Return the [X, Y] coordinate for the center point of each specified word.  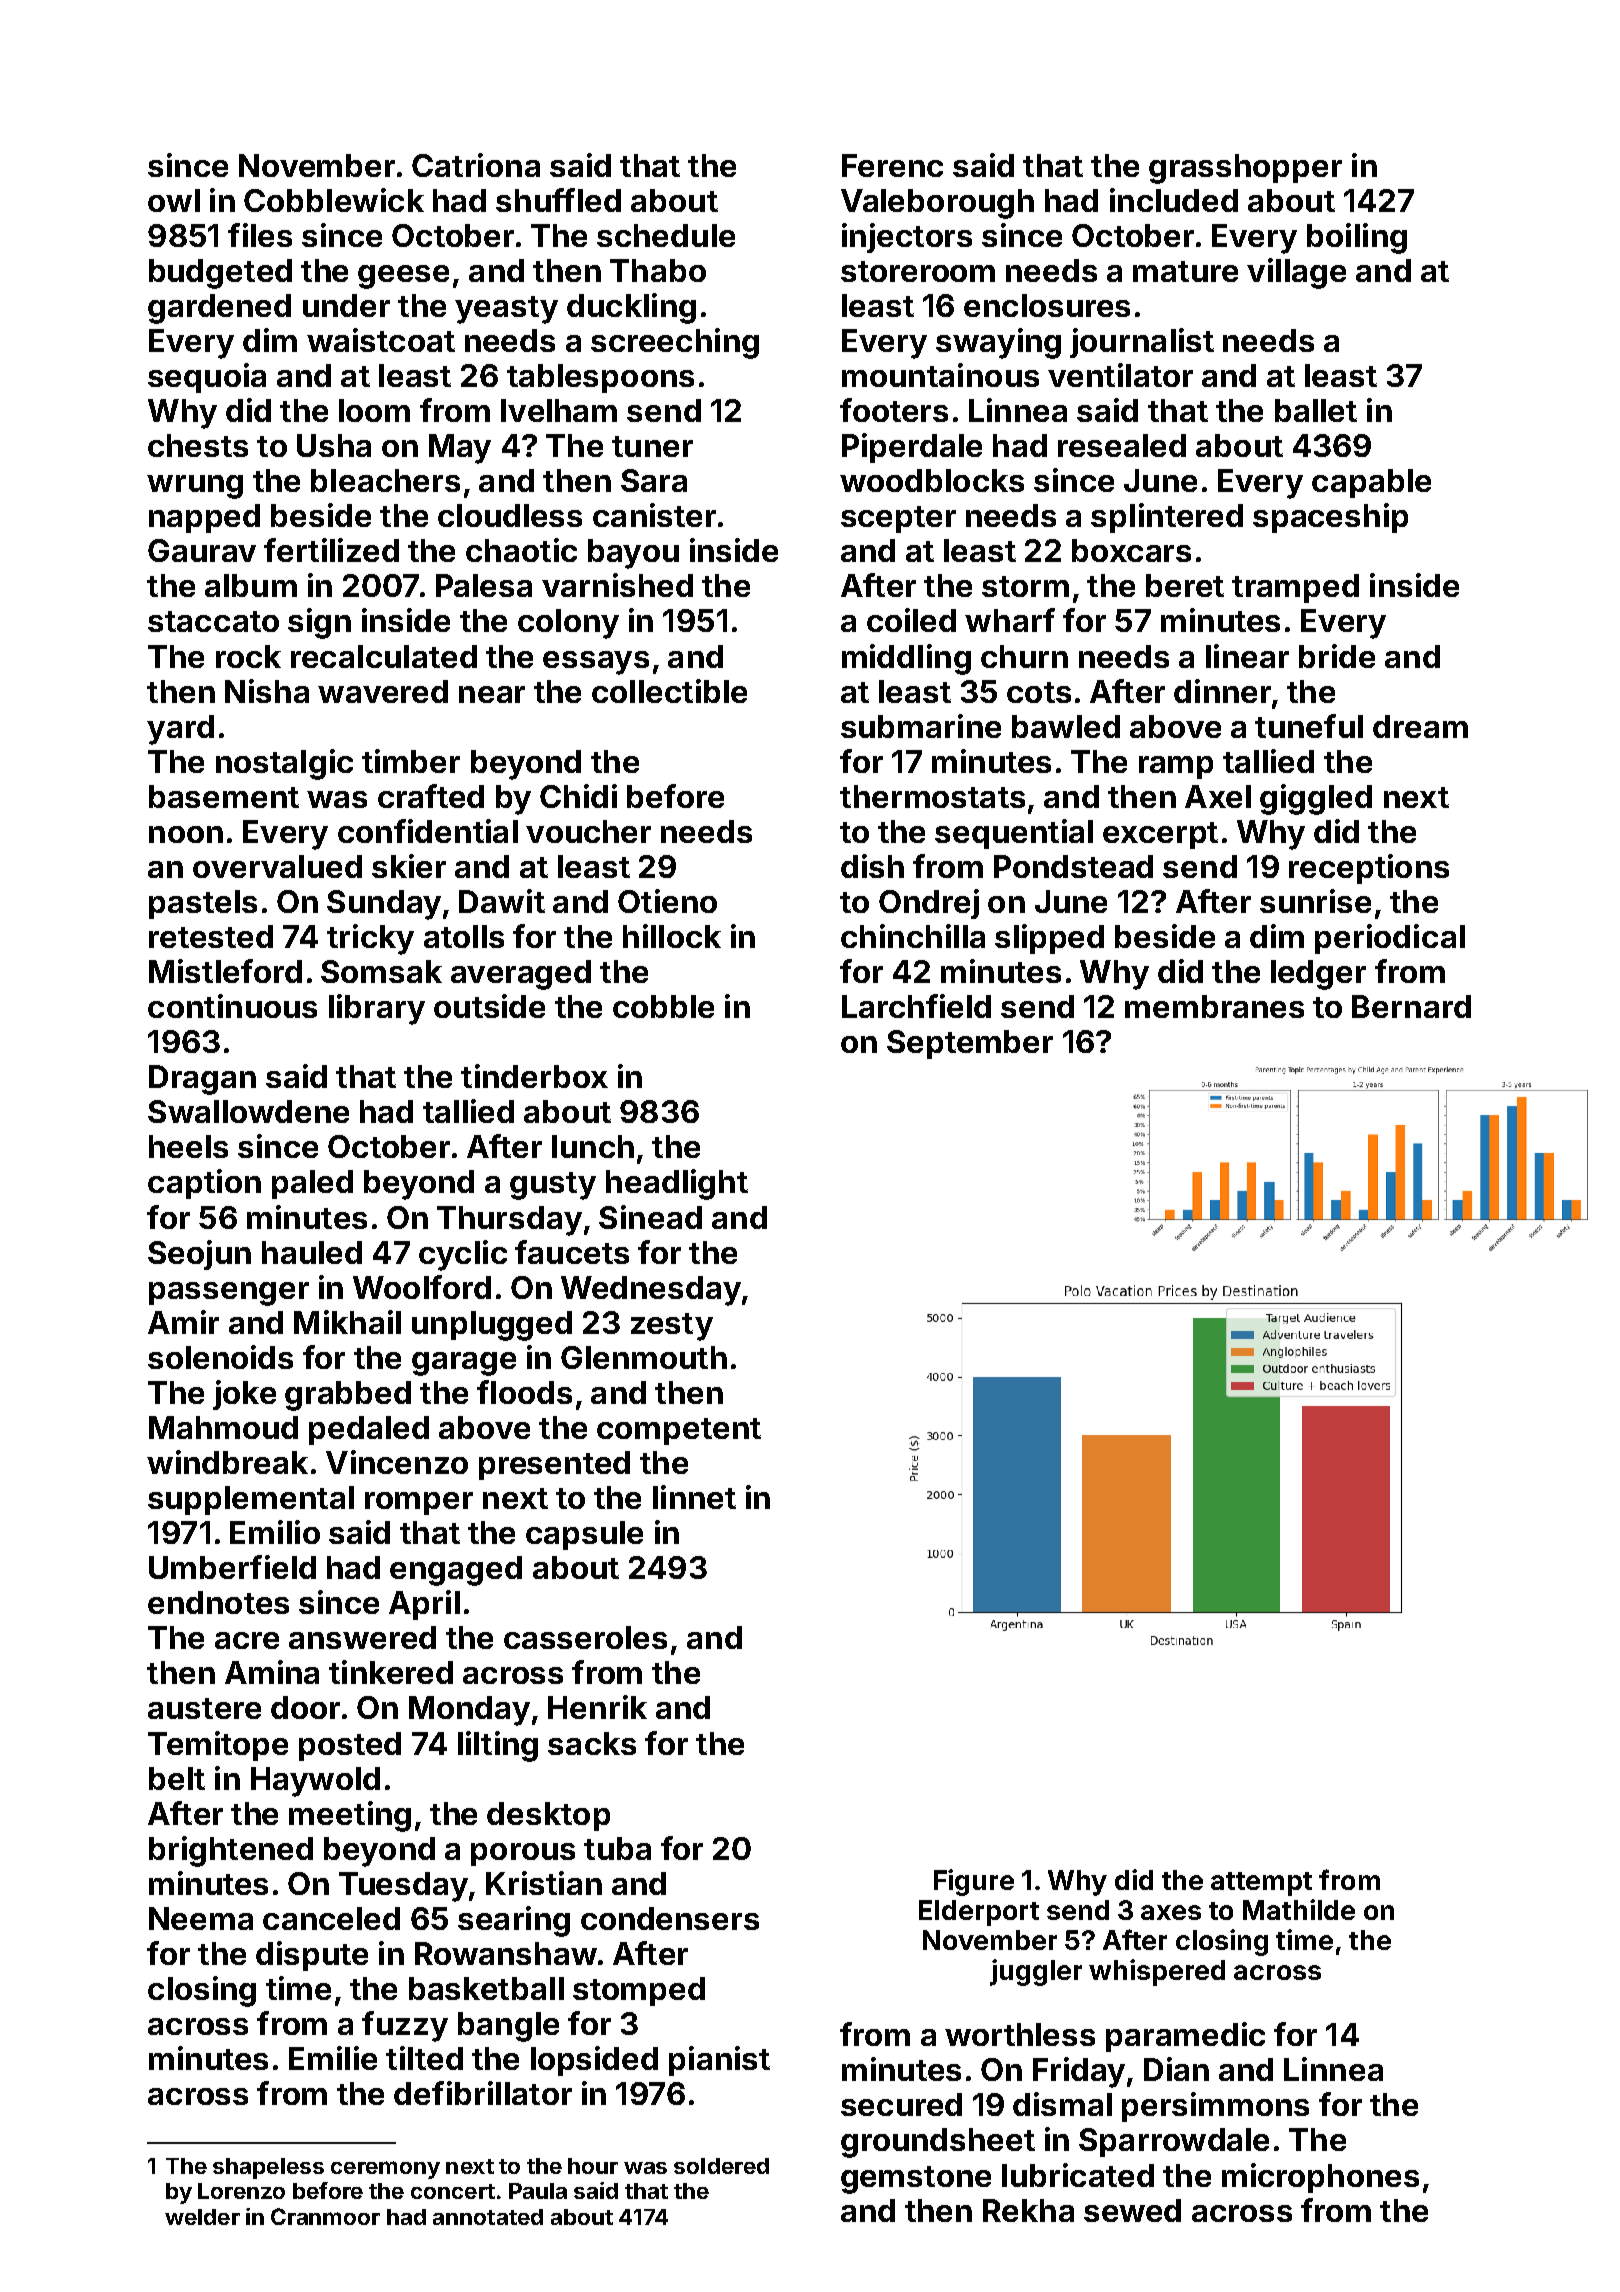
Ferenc [892, 165]
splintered [1167, 518]
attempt [1261, 1884]
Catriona [476, 165]
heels [188, 1146]
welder [202, 2217]
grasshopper [1245, 169]
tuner [652, 446]
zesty [672, 1327]
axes [1171, 1912]
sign [319, 623]
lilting [498, 1746]
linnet [694, 1497]
